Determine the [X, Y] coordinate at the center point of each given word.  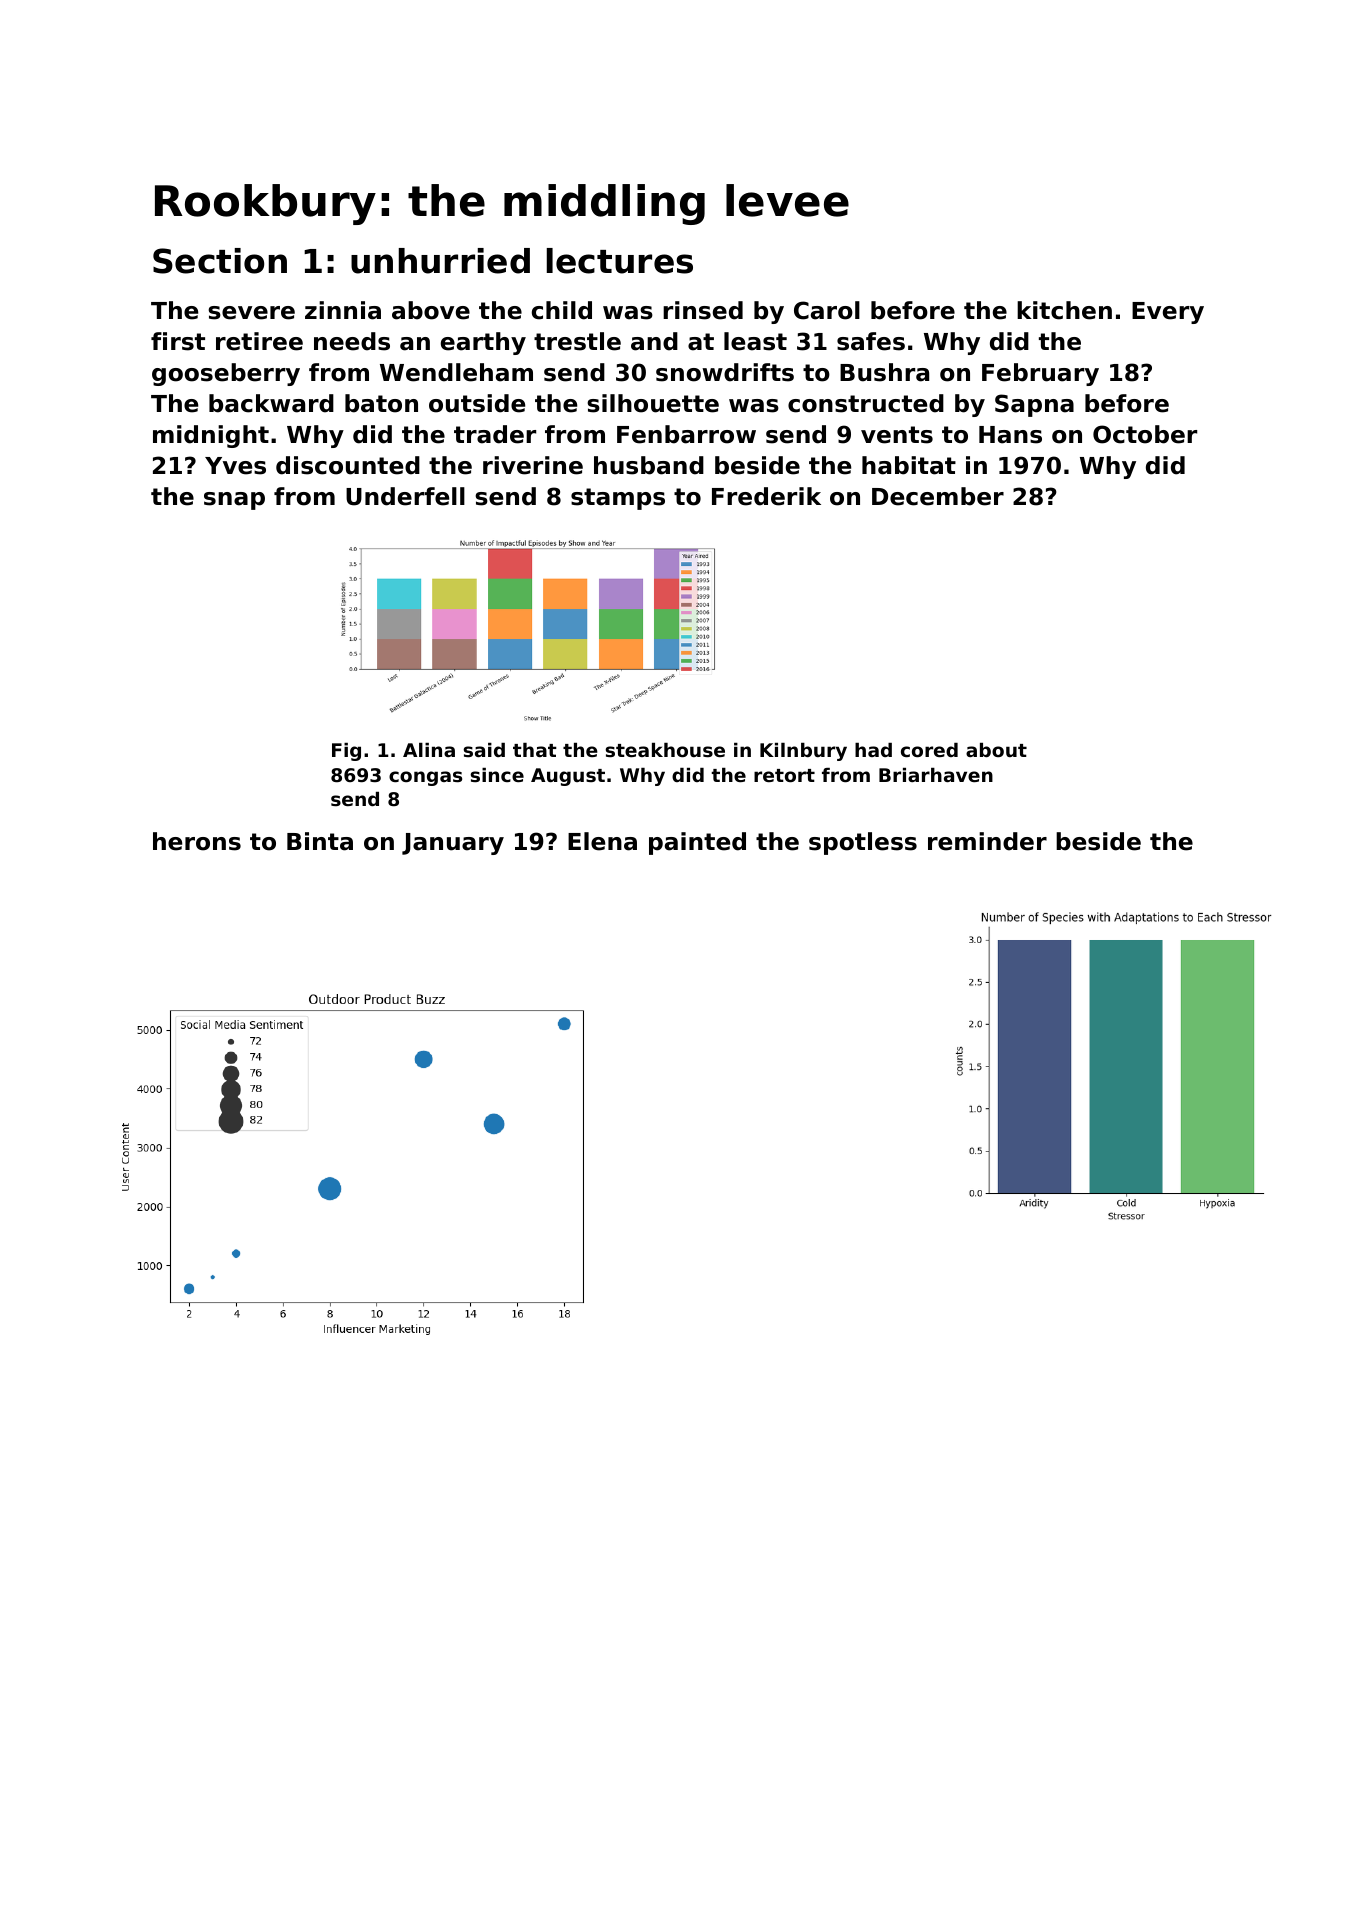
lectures [620, 261]
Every [1168, 313]
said [484, 750]
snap [234, 501]
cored [929, 750]
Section [220, 261]
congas [425, 778]
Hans [1010, 435]
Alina [429, 750]
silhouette [653, 403]
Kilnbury [803, 752]
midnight [211, 436]
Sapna [1034, 405]
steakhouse [665, 750]
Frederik [766, 496]
